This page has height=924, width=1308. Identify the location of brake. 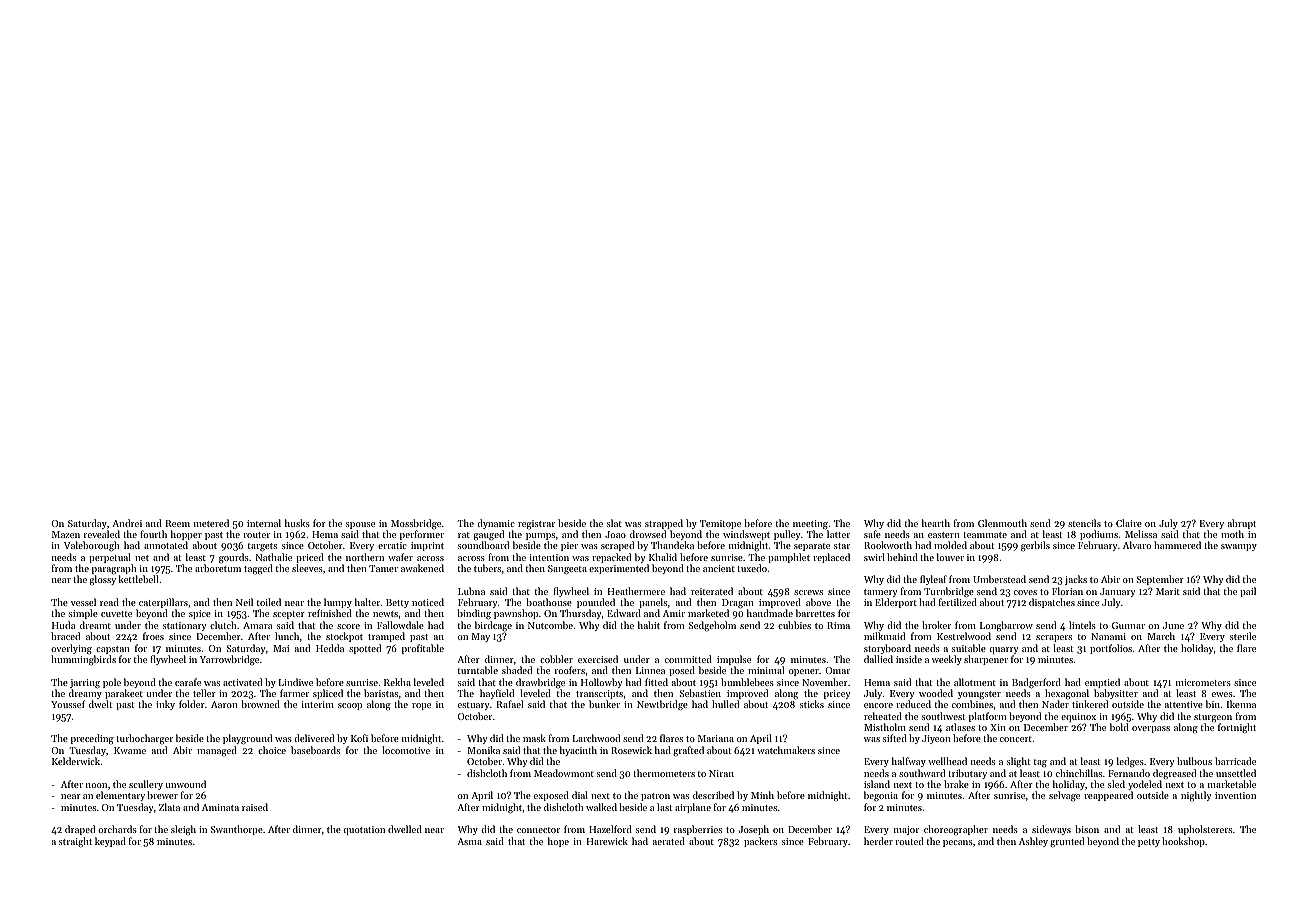
(956, 784).
